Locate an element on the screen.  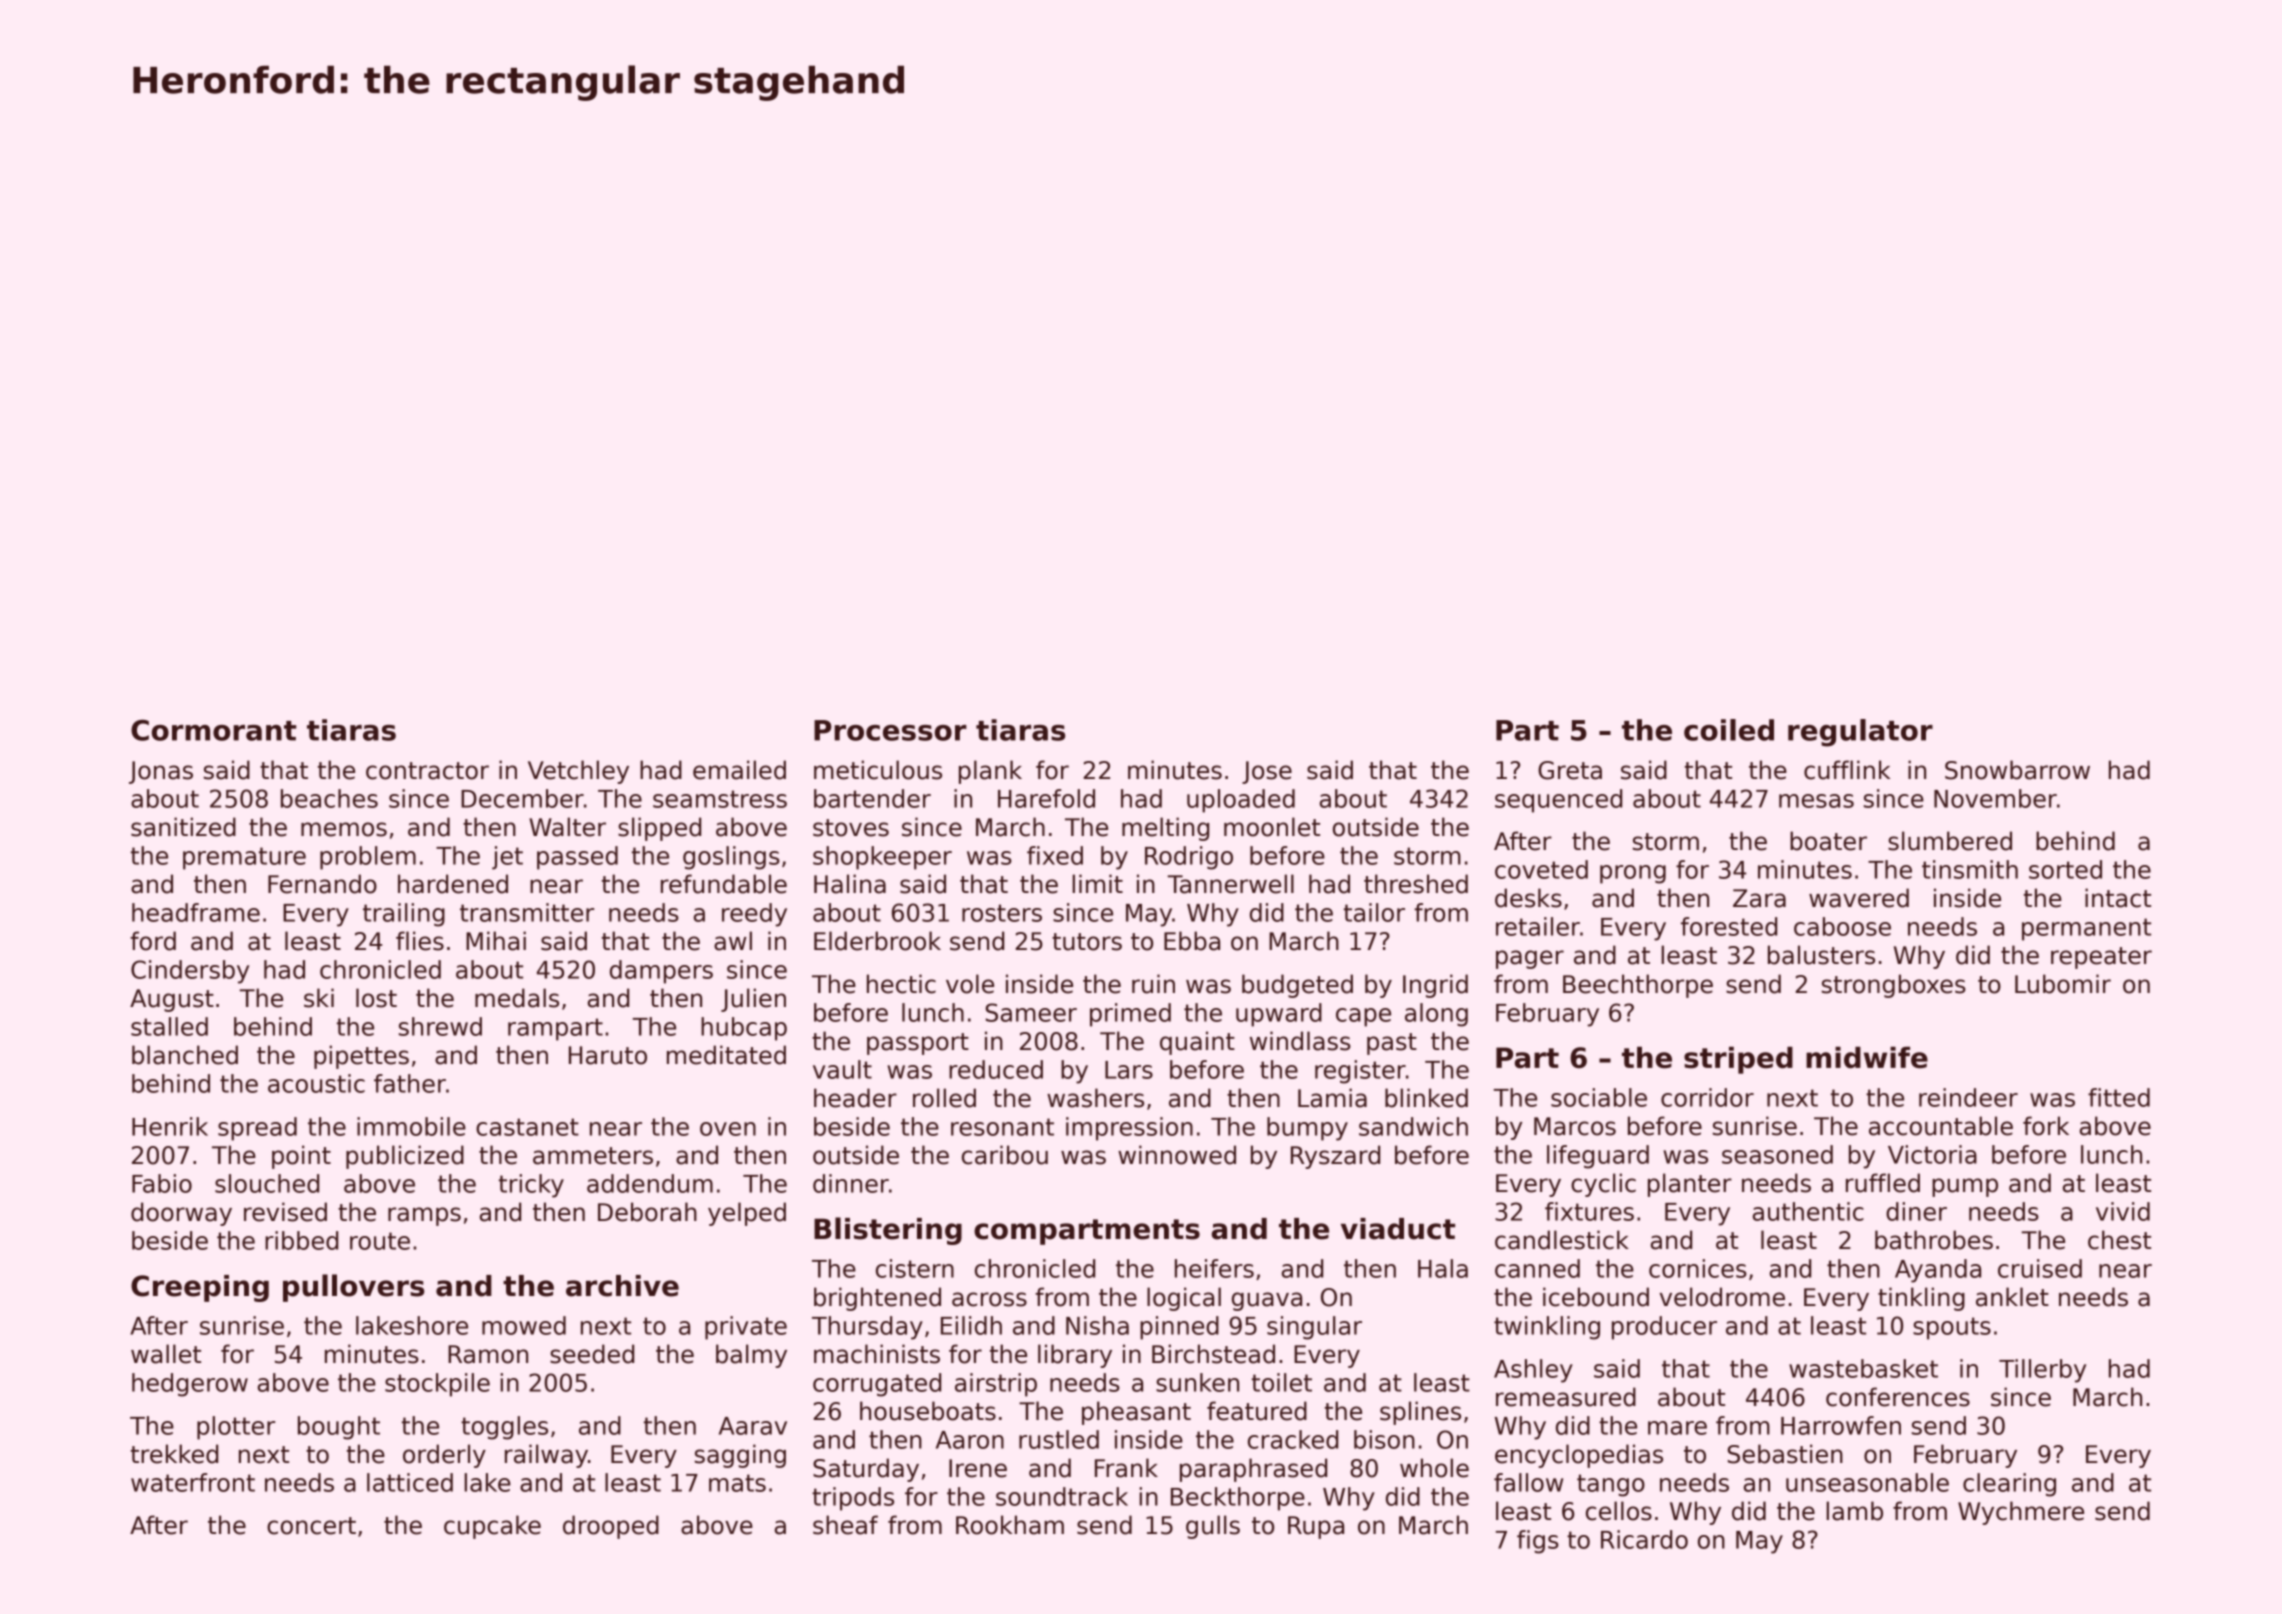
Ryszard is located at coordinates (1335, 1157).
